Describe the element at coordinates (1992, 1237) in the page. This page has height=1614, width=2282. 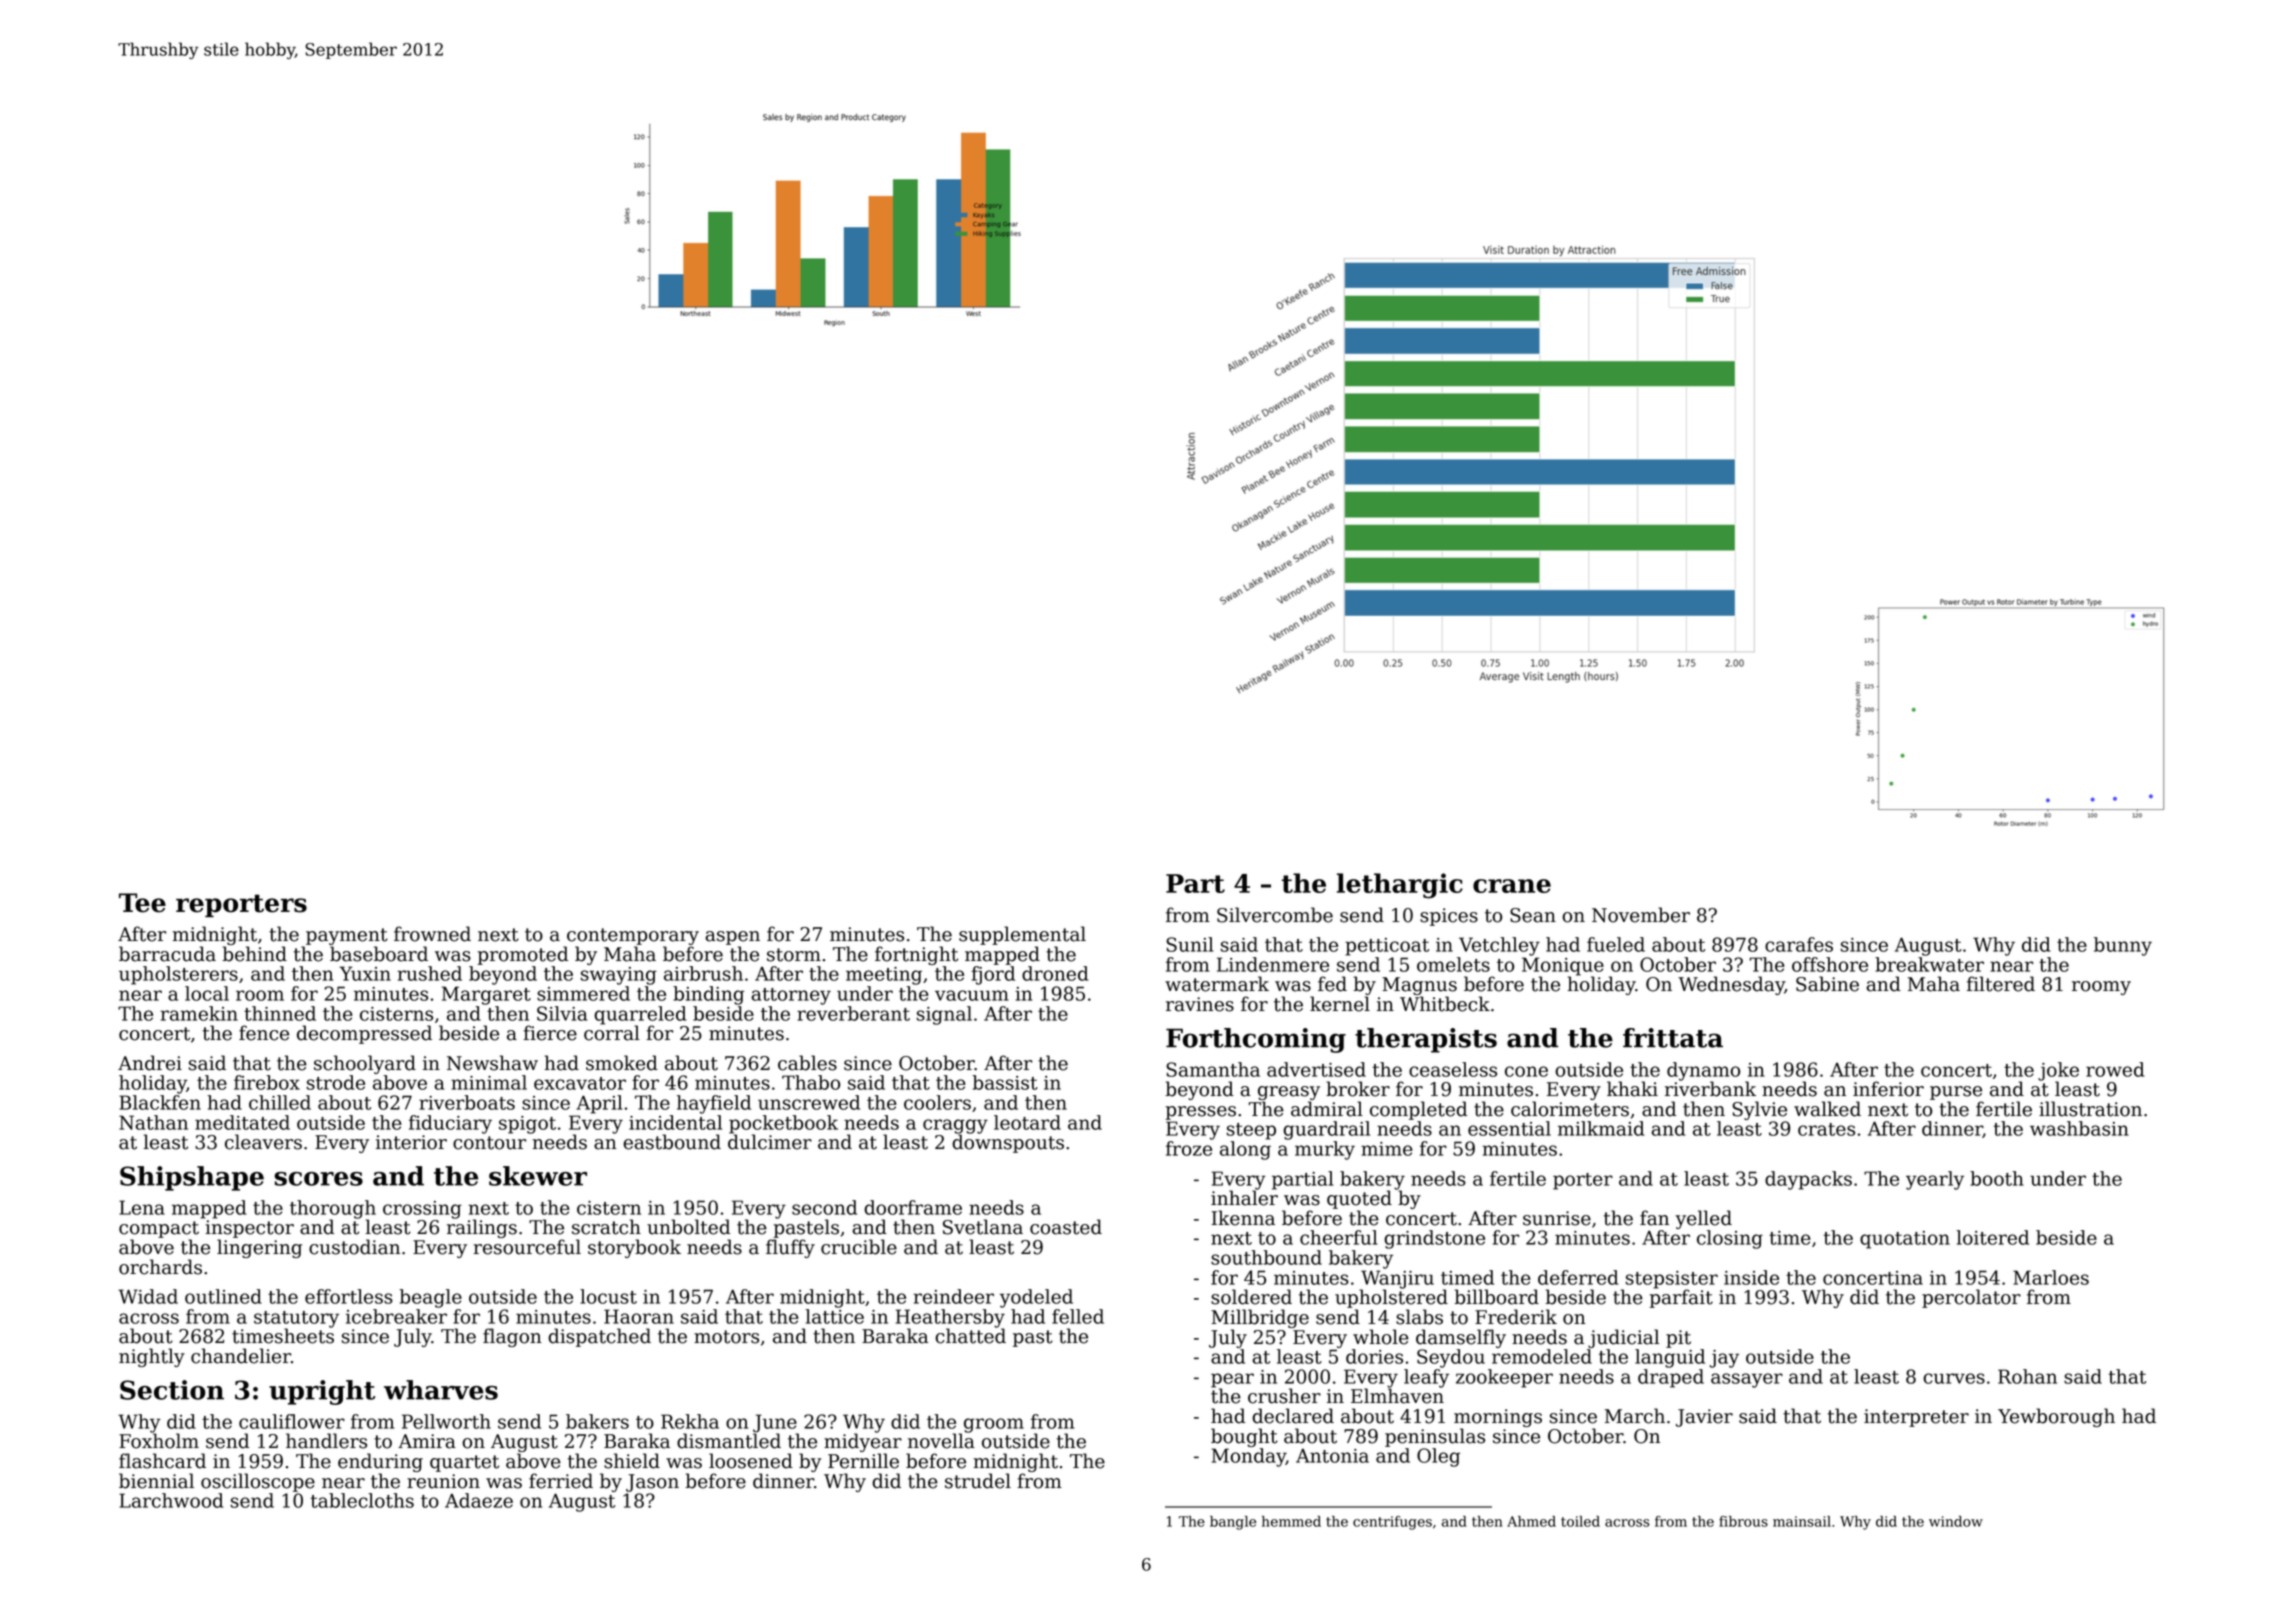
I see `loitered` at that location.
